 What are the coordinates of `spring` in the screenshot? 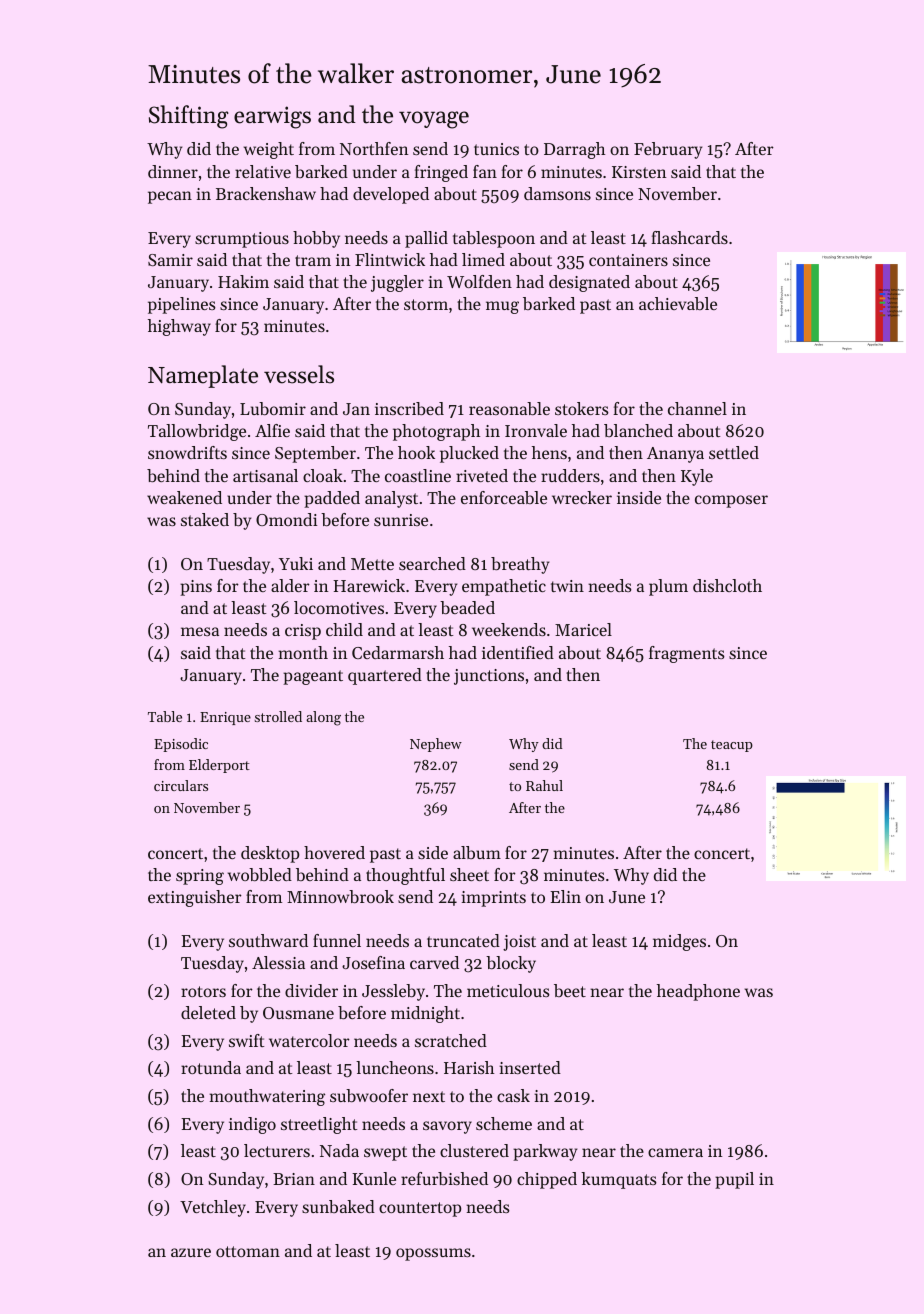 It's located at (200, 877).
